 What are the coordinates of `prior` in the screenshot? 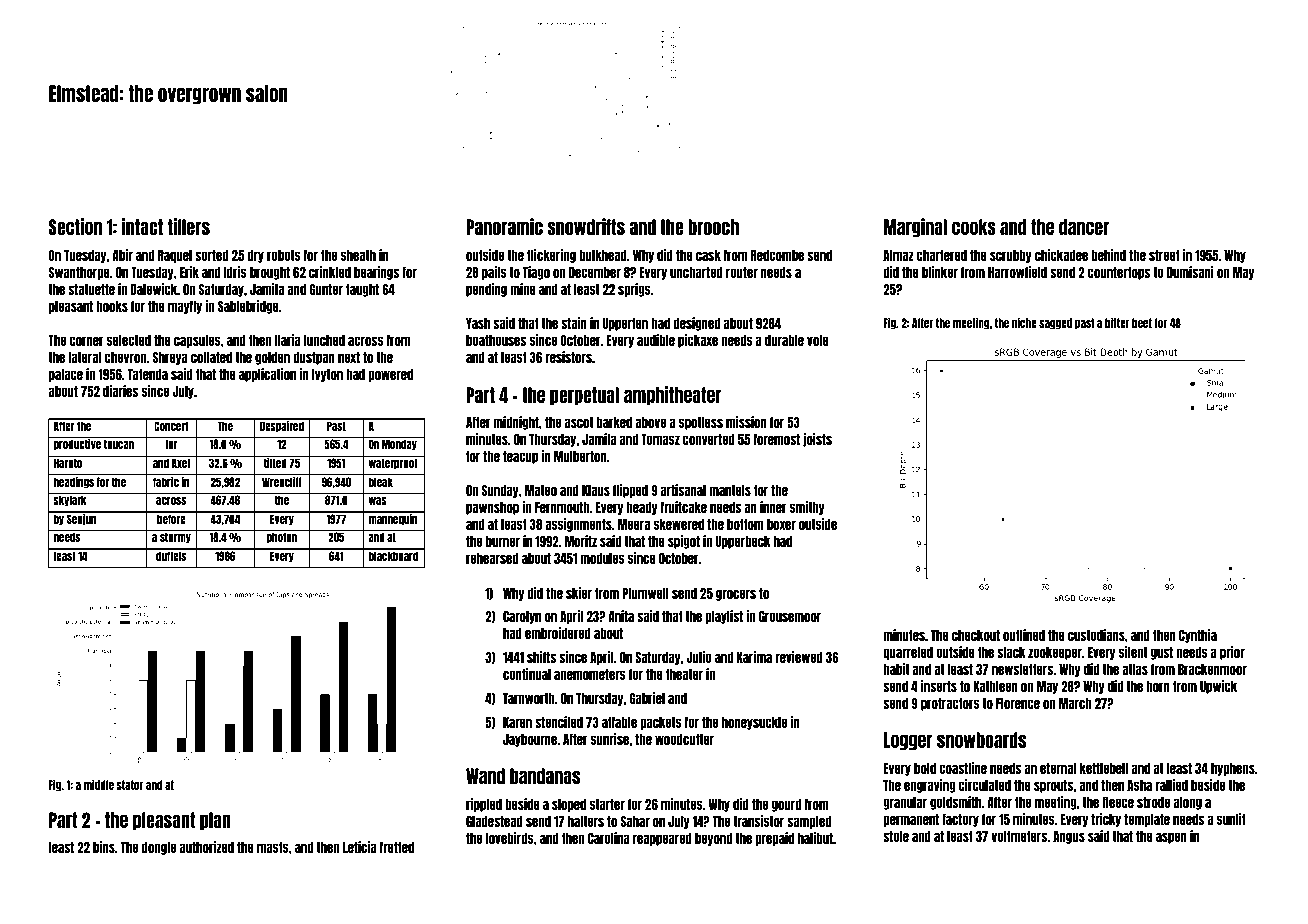 It's located at (1232, 653).
